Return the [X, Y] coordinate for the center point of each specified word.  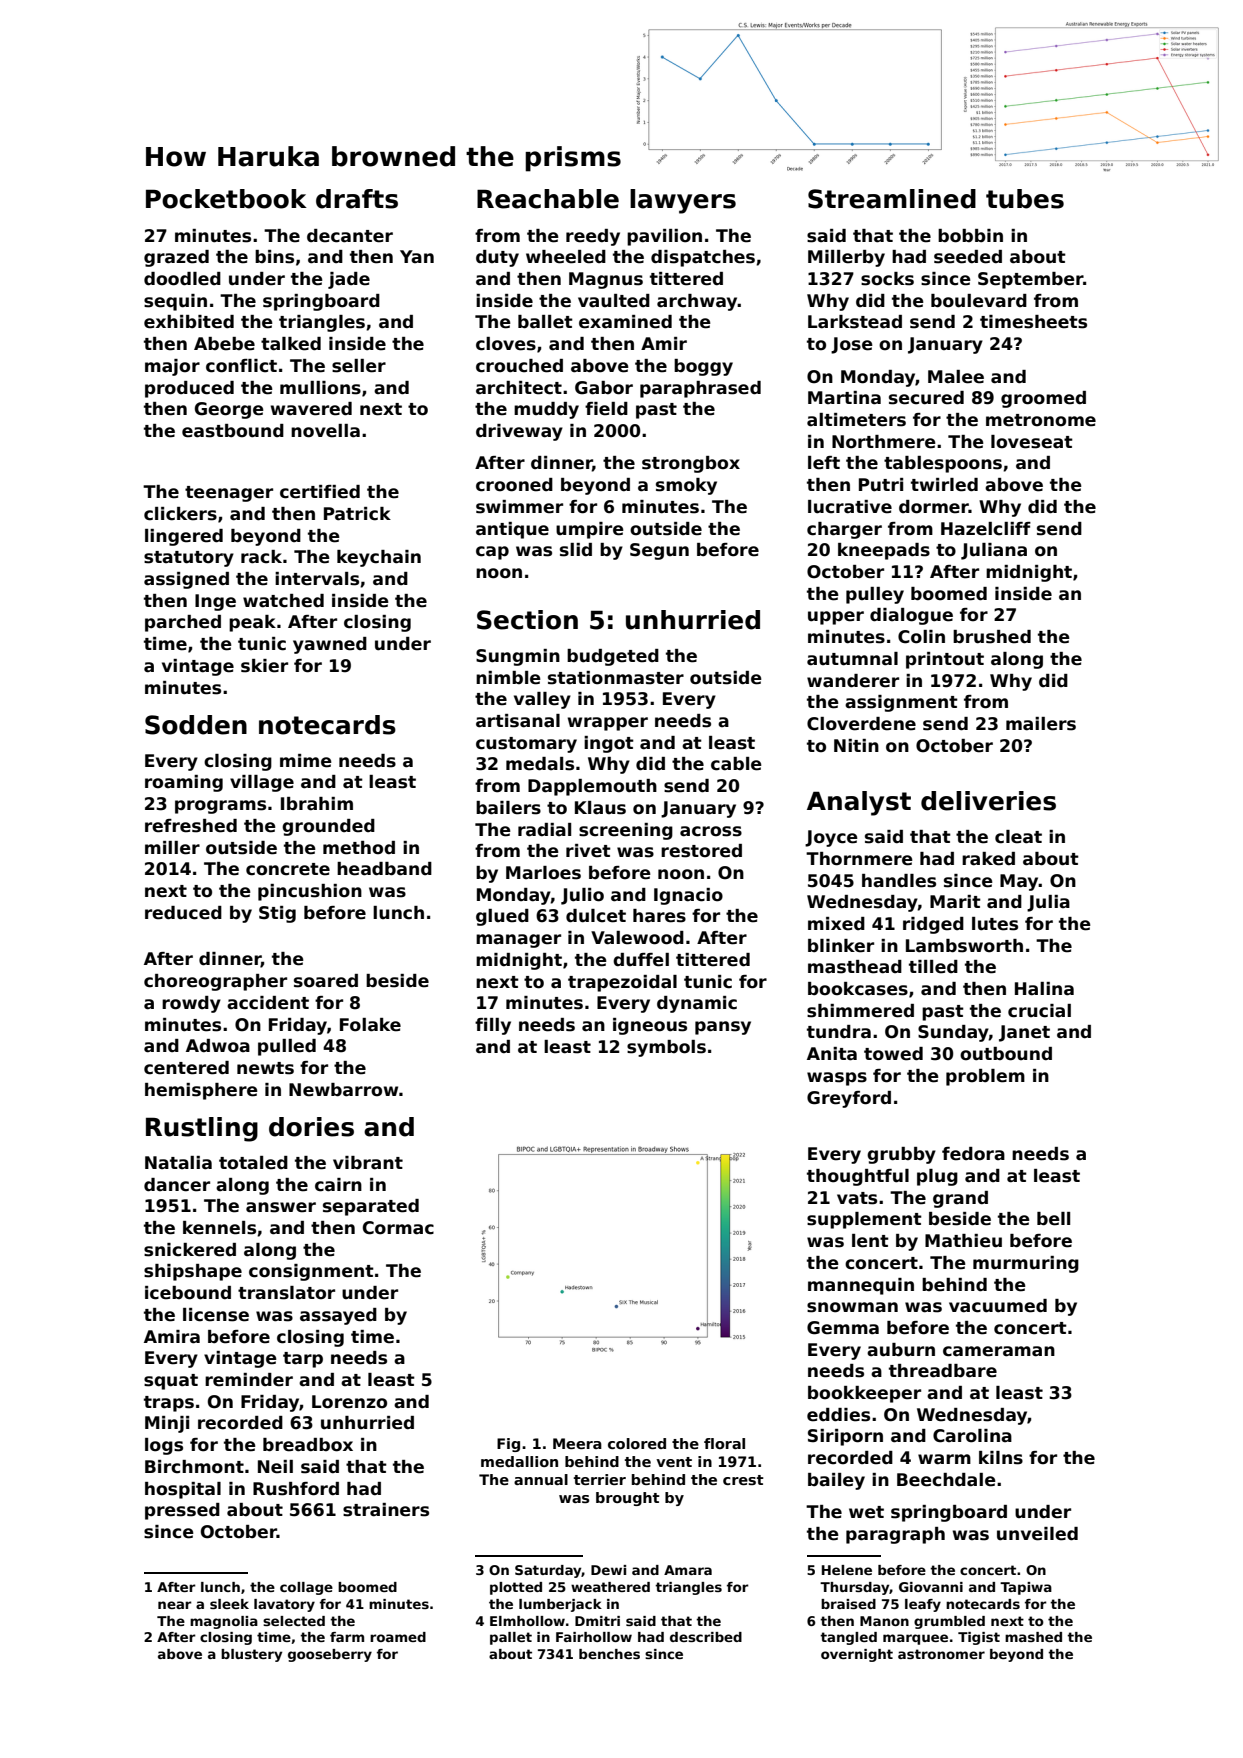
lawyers [683, 201]
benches [609, 1654]
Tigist [979, 1638]
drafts [357, 199]
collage [306, 1588]
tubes [1025, 199]
